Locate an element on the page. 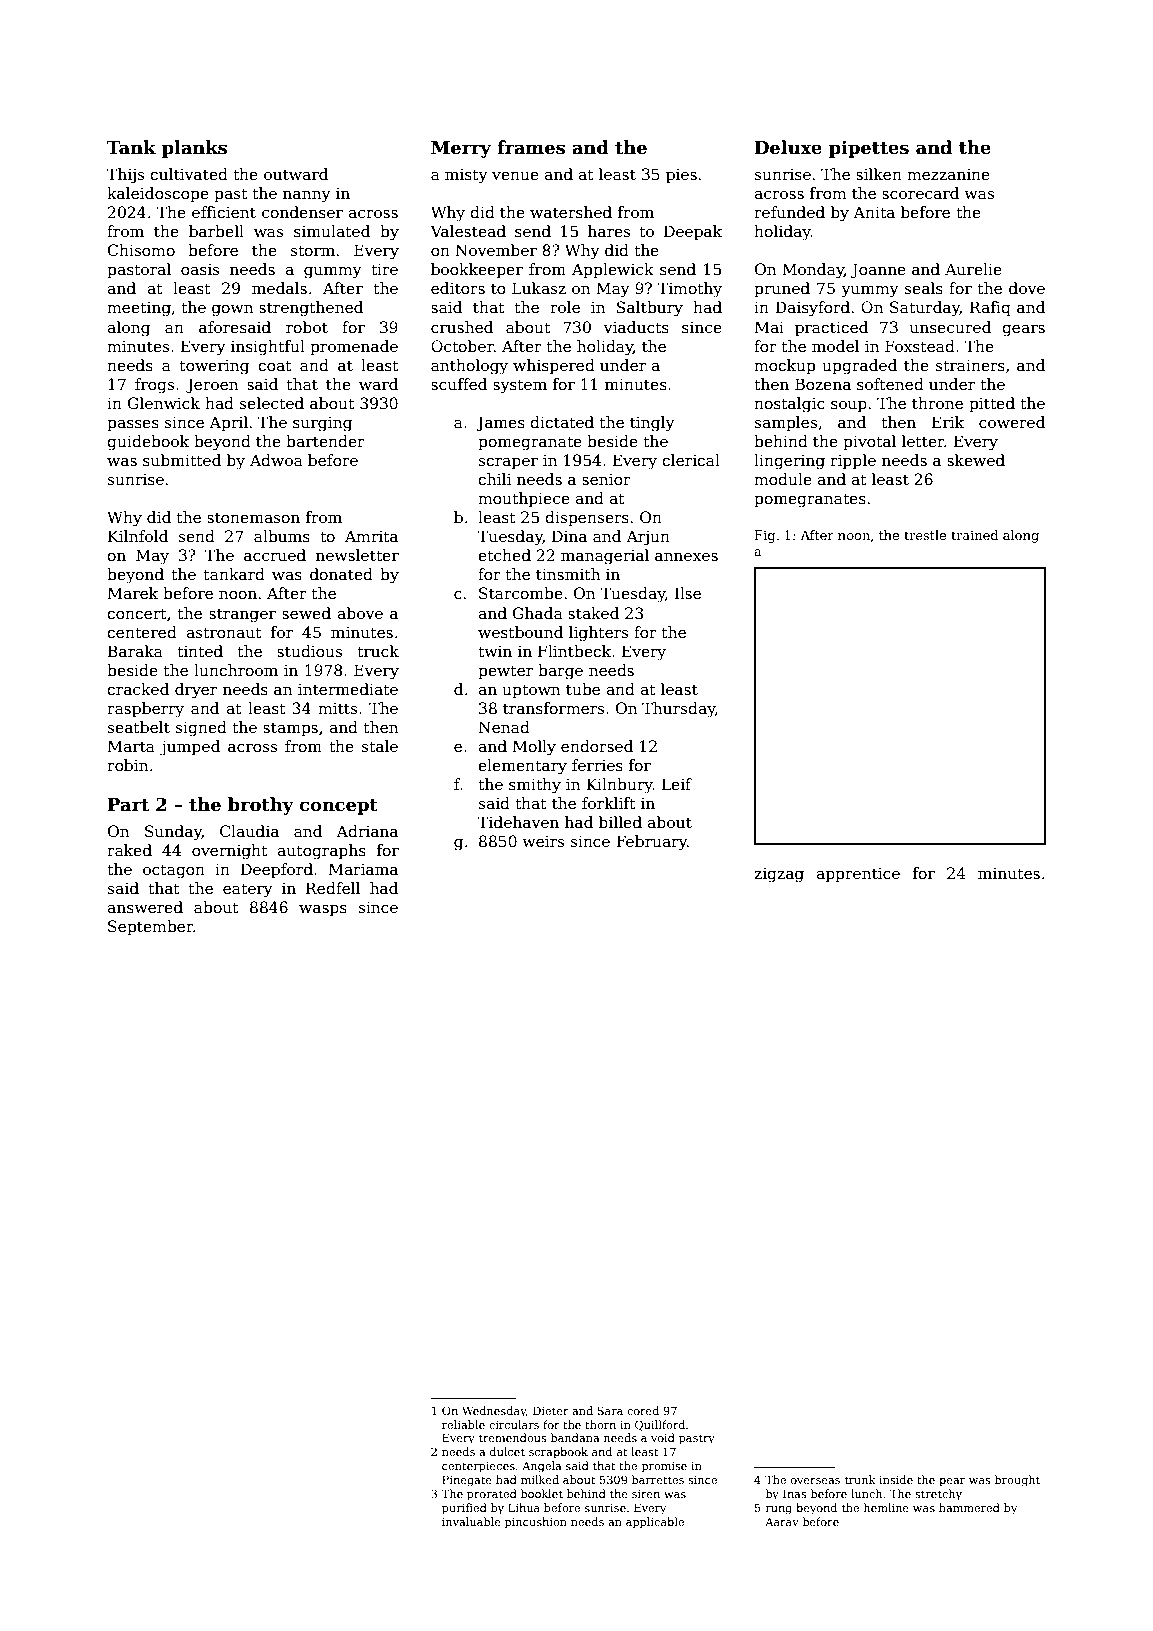 The width and height of the image is (1153, 1631). apprentice is located at coordinates (858, 875).
